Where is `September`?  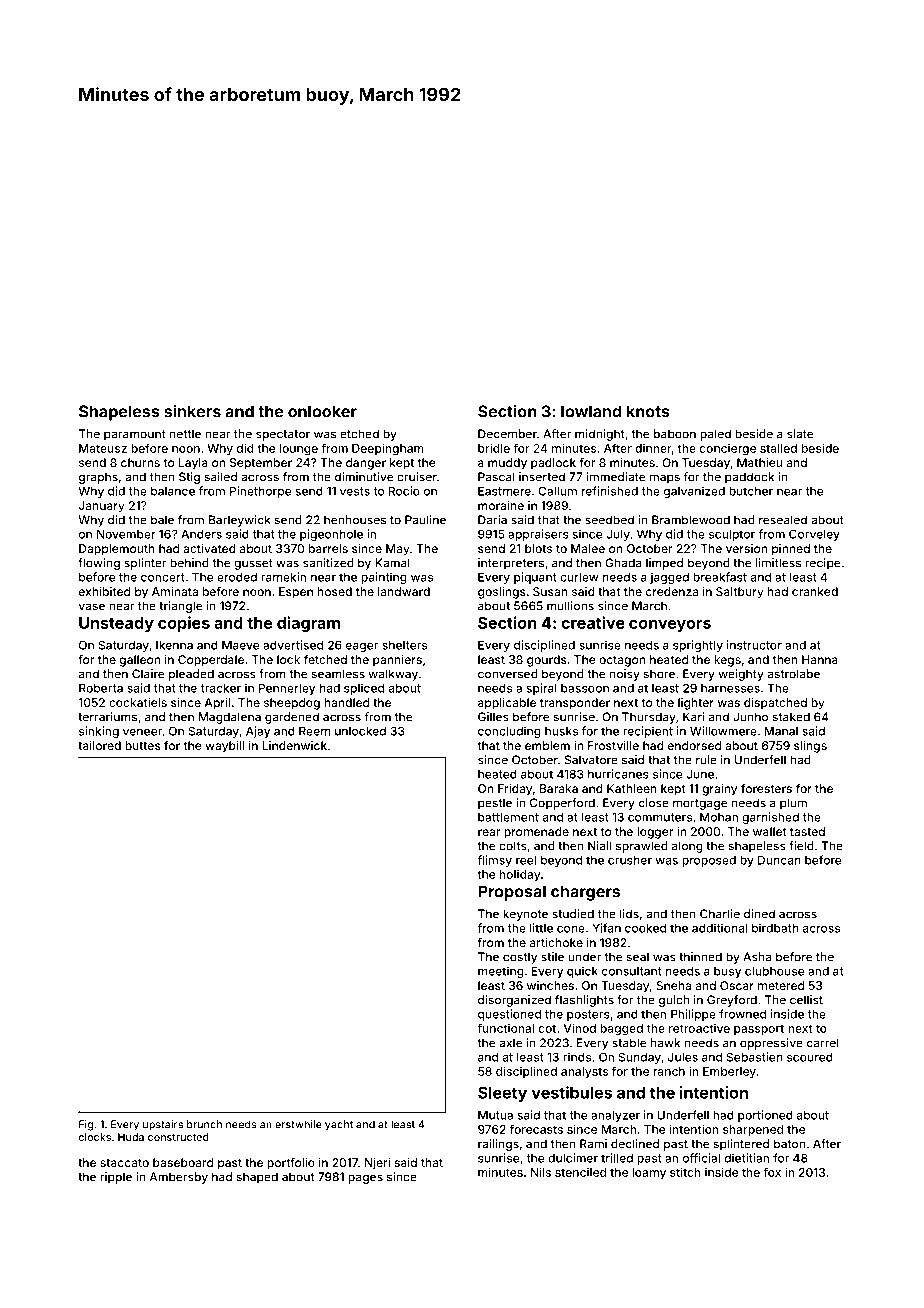 September is located at coordinates (261, 464).
